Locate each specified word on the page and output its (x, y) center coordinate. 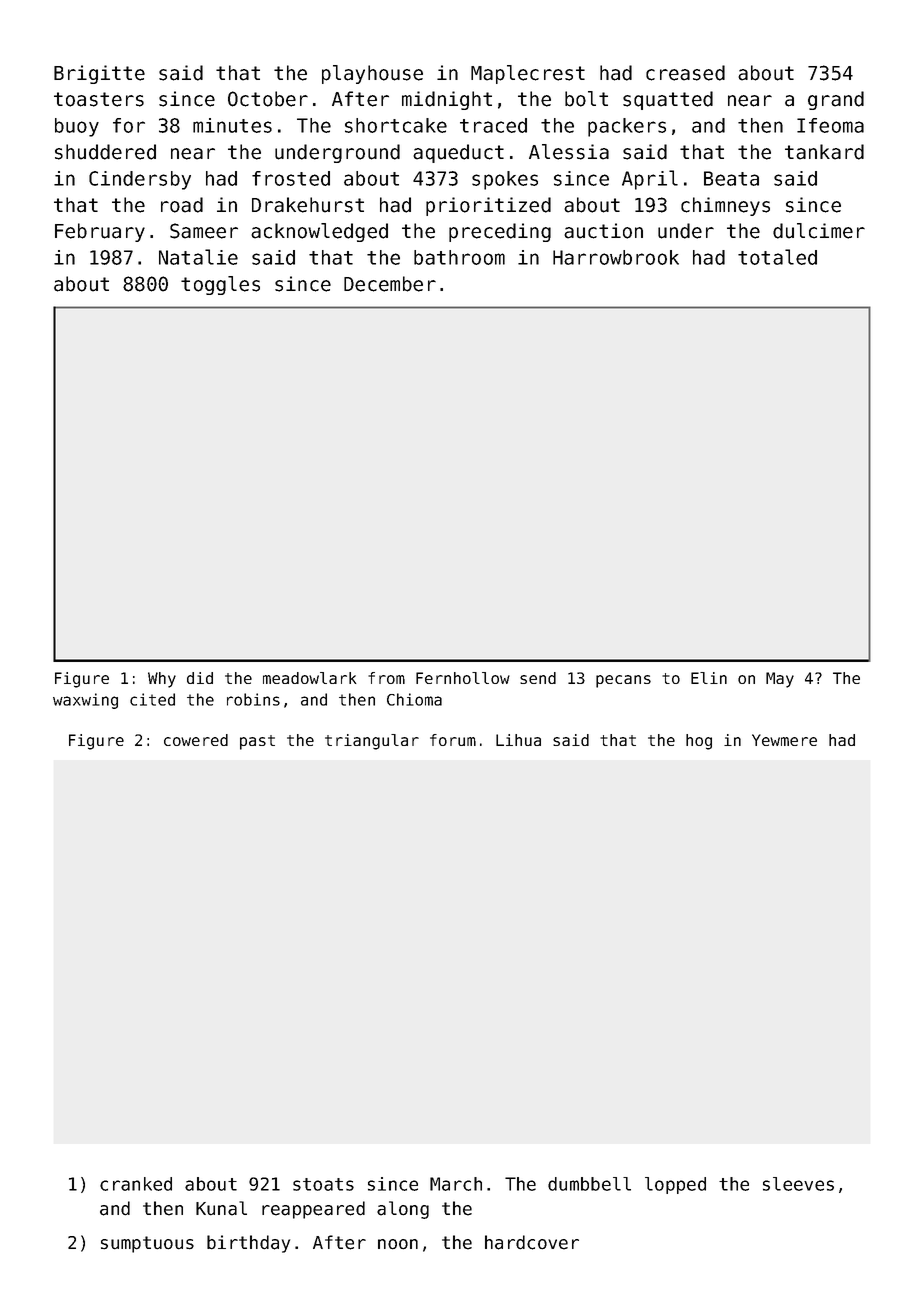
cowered (196, 740)
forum (453, 740)
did (200, 678)
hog (699, 742)
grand (836, 100)
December (390, 284)
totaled (777, 257)
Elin (709, 678)
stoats (323, 1184)
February (100, 232)
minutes (232, 125)
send (538, 678)
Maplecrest (528, 74)
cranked (136, 1184)
